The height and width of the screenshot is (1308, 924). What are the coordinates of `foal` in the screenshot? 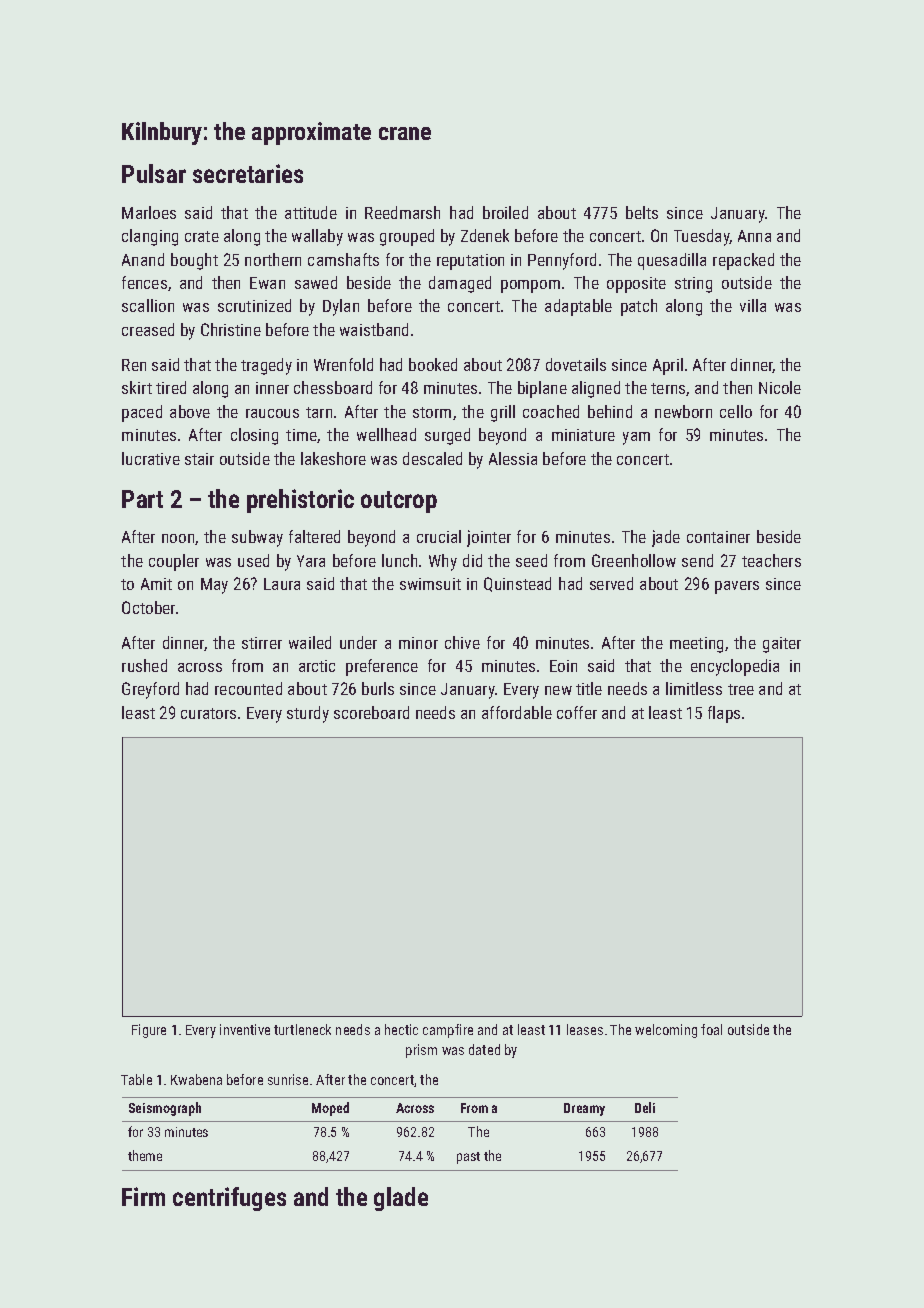 It's located at (711, 1029).
